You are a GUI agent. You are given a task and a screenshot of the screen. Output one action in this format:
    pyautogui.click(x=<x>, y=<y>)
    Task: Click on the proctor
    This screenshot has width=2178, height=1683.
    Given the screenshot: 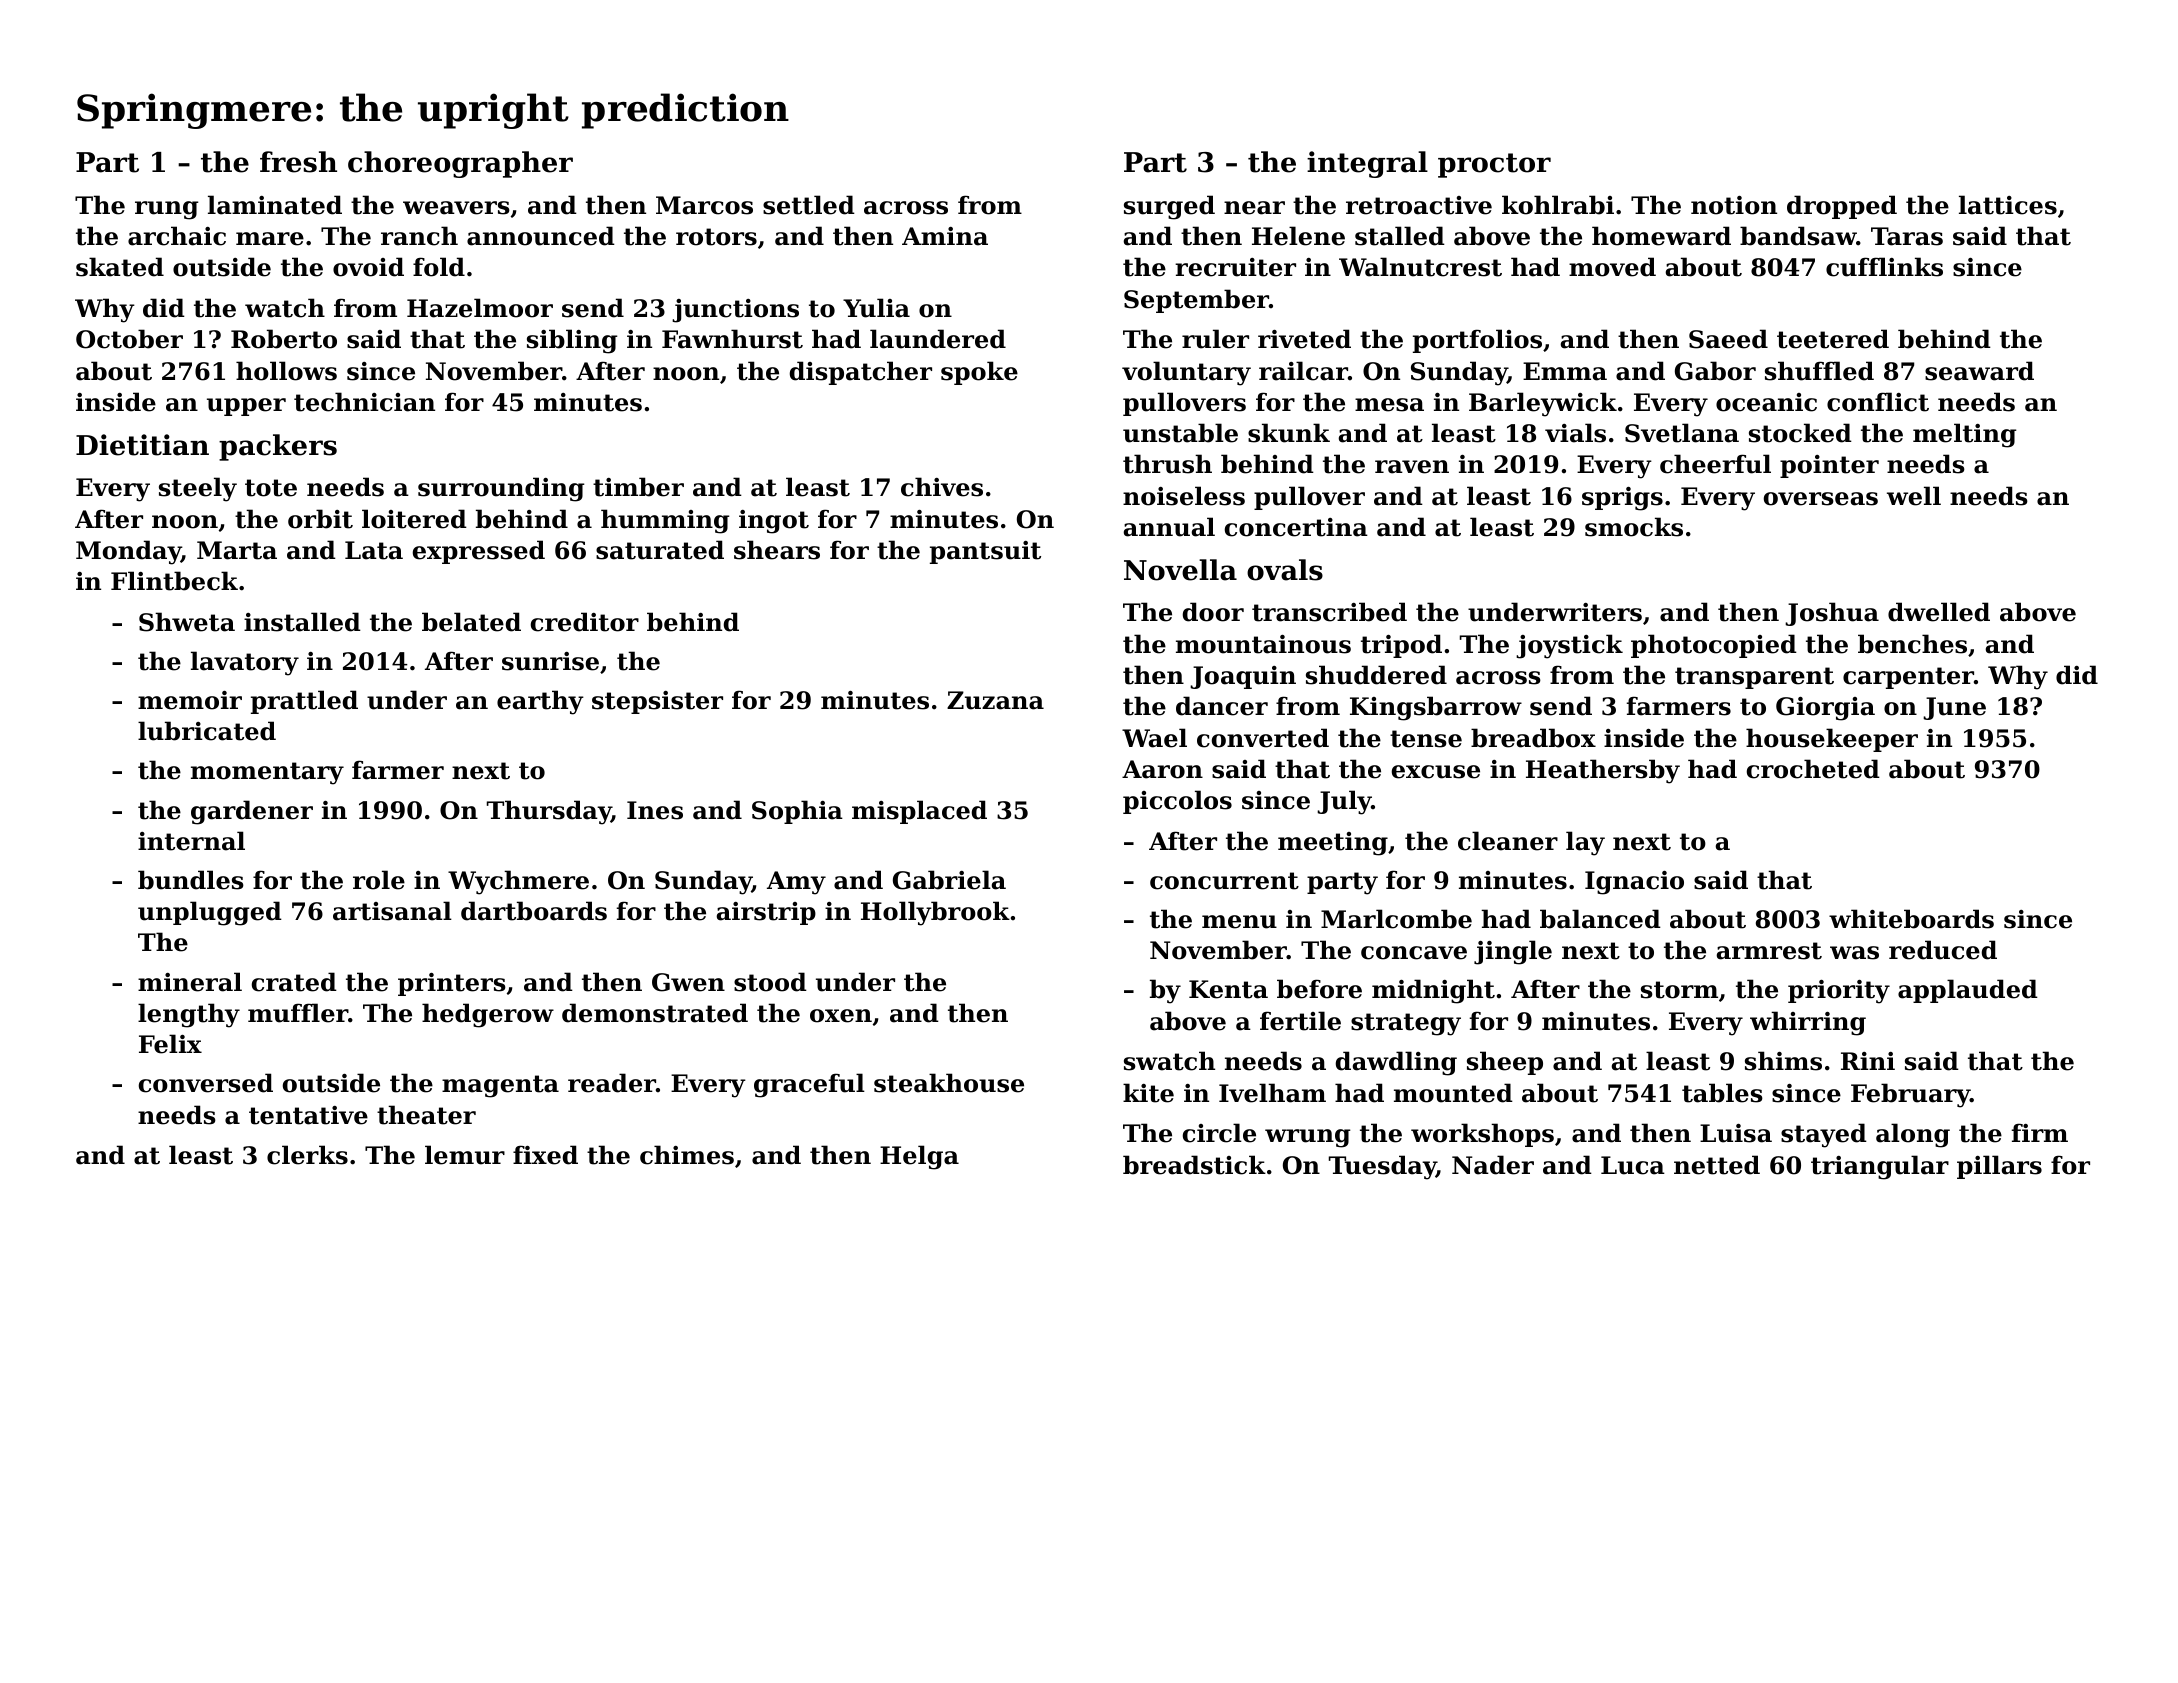 What is the action you would take?
    pyautogui.click(x=1494, y=165)
